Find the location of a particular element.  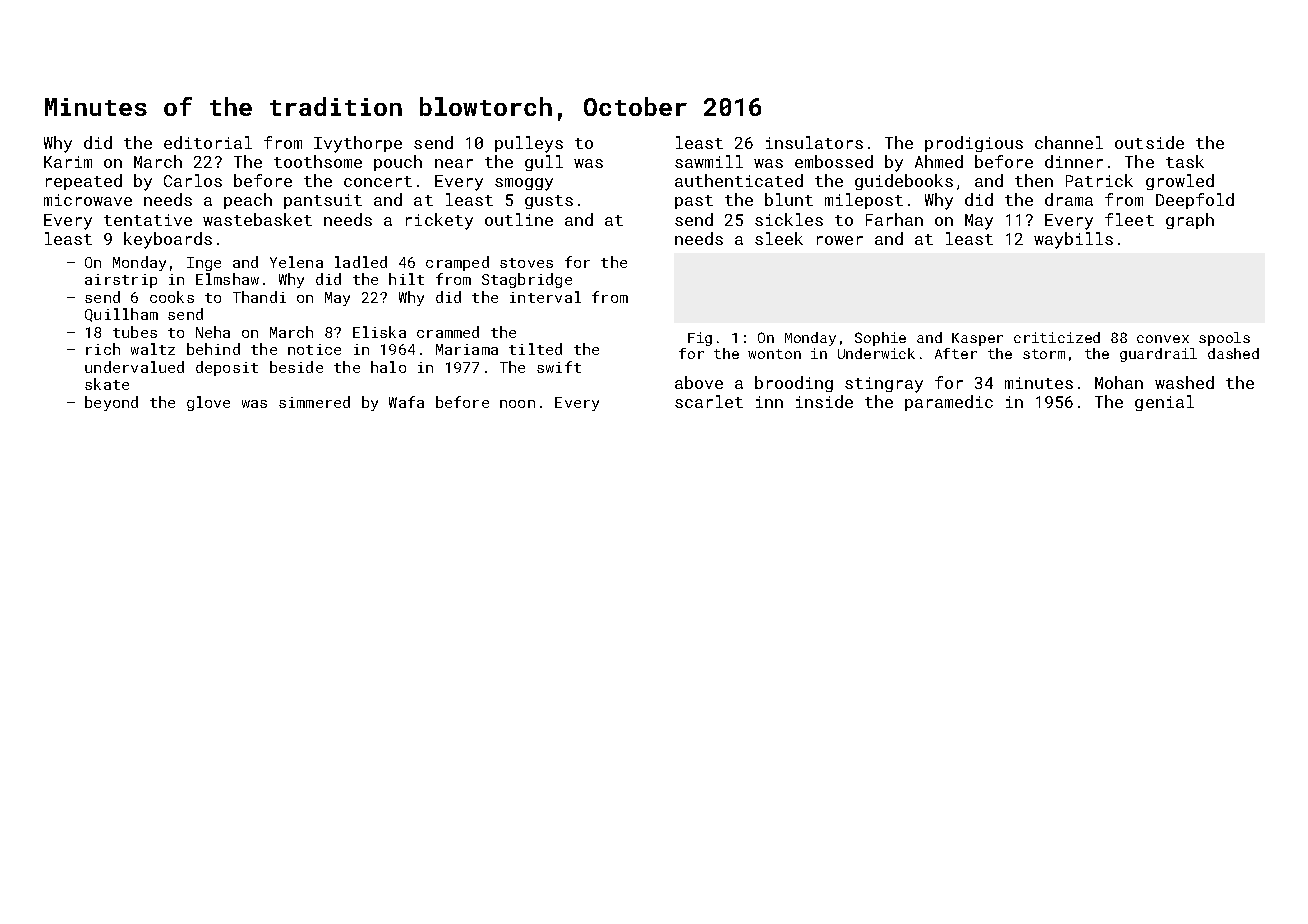

insulators is located at coordinates (814, 142).
